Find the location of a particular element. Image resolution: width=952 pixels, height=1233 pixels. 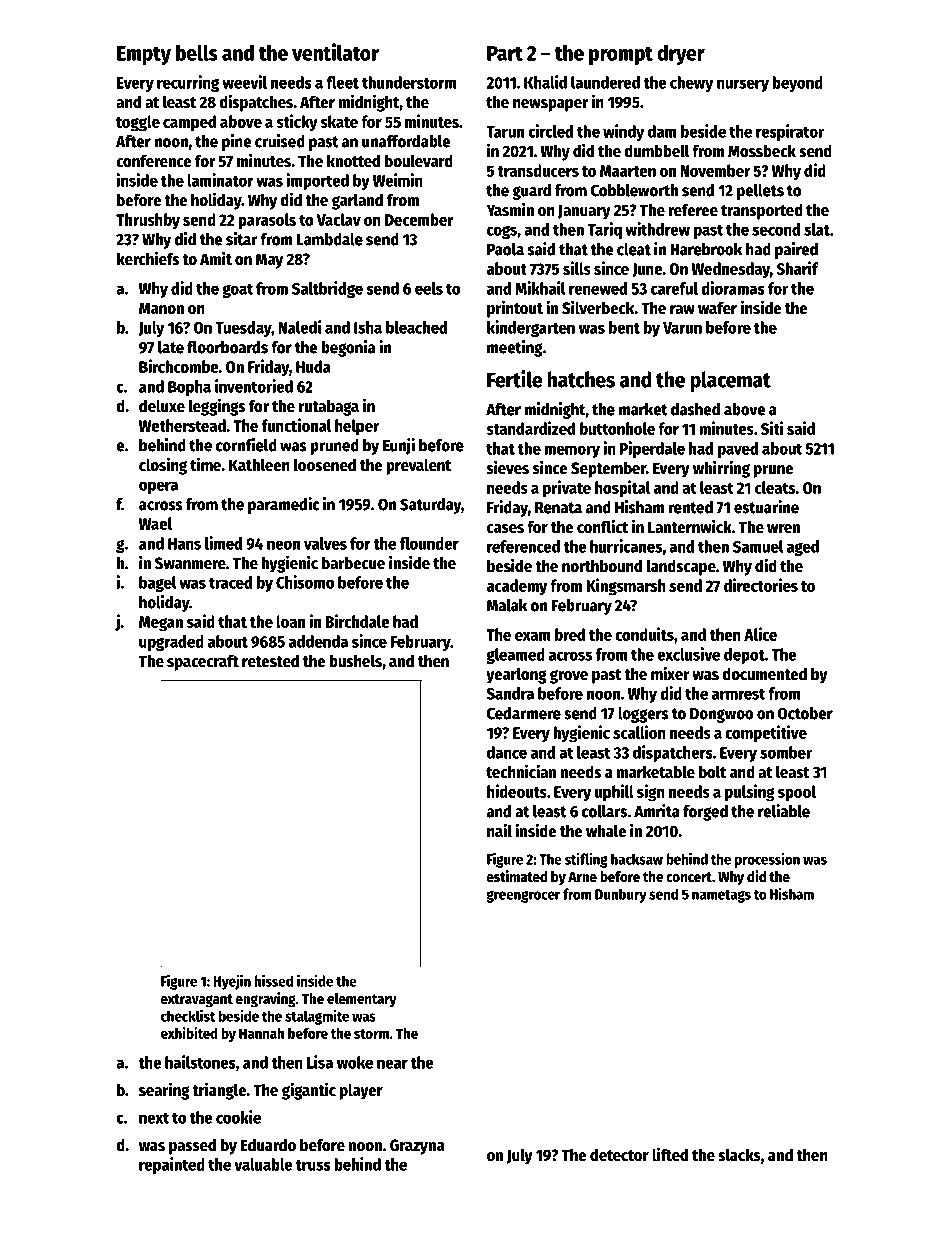

toggle is located at coordinates (138, 123).
